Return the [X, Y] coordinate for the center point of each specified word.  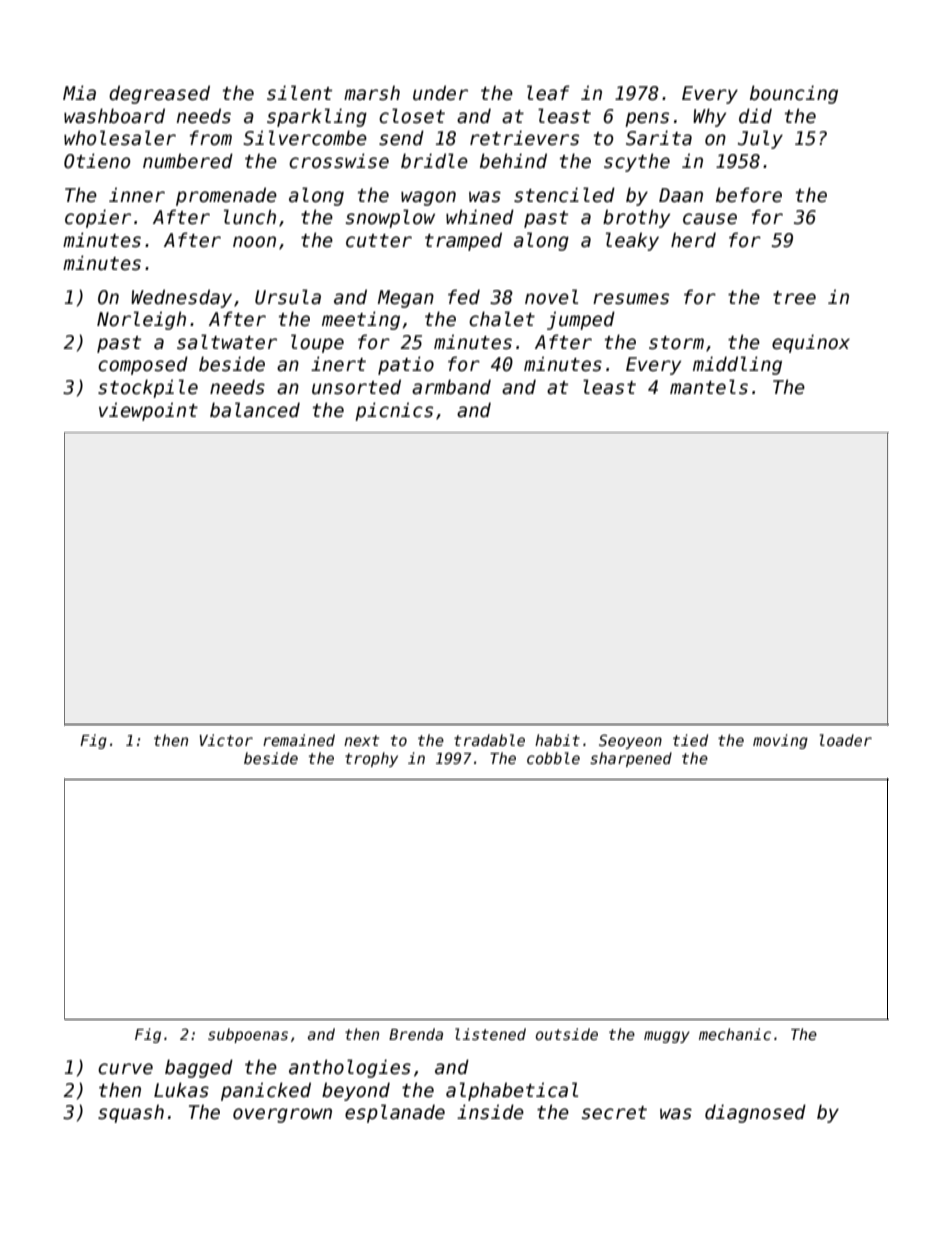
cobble [553, 758]
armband [451, 387]
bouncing [794, 94]
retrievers [524, 138]
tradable [489, 740]
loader [846, 740]
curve [125, 1069]
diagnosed [755, 1113]
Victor [226, 740]
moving [780, 741]
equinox [811, 343]
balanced [255, 410]
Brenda [416, 1034]
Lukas [181, 1090]
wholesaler [120, 138]
